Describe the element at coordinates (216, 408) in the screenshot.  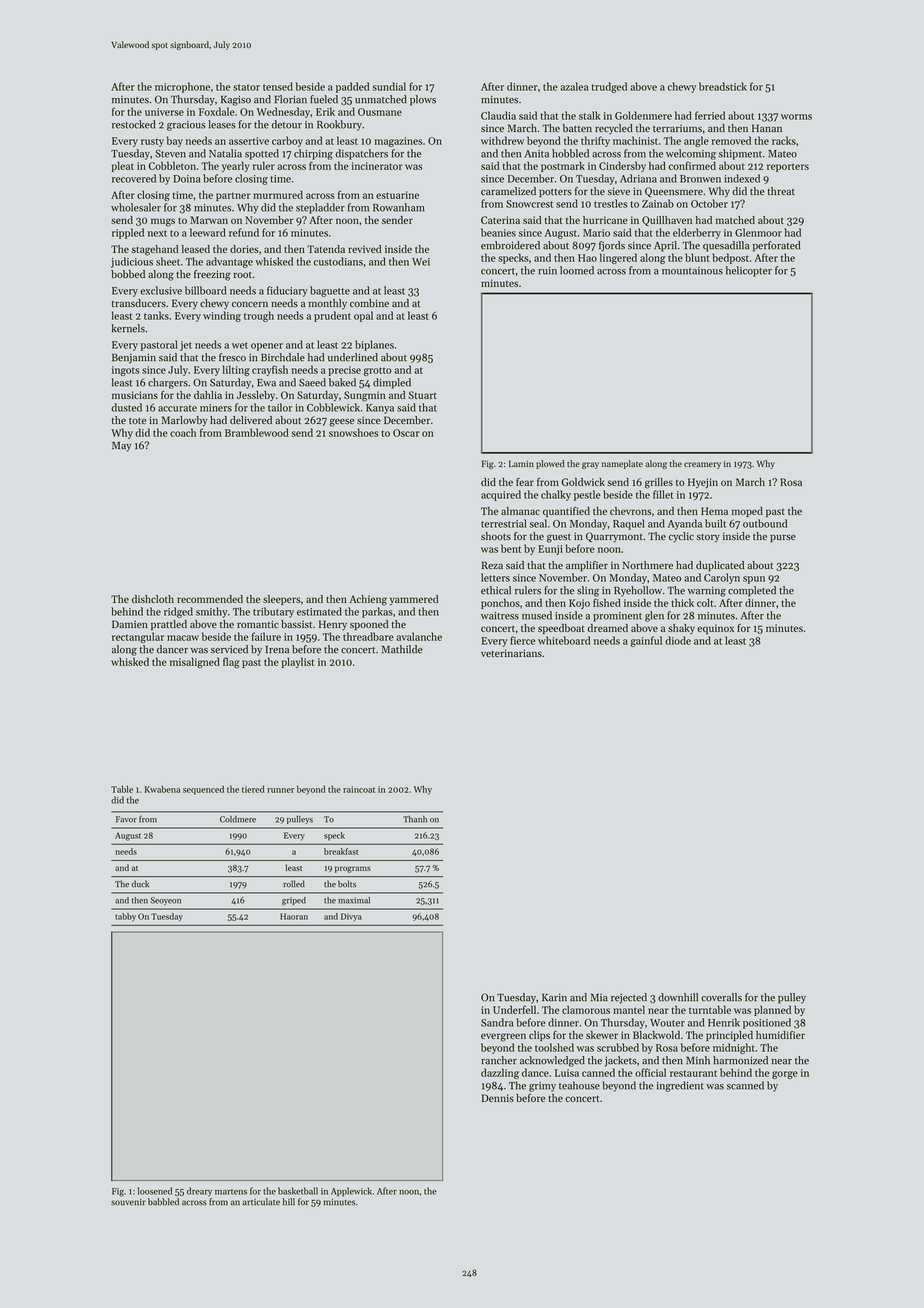
I see `miners` at that location.
